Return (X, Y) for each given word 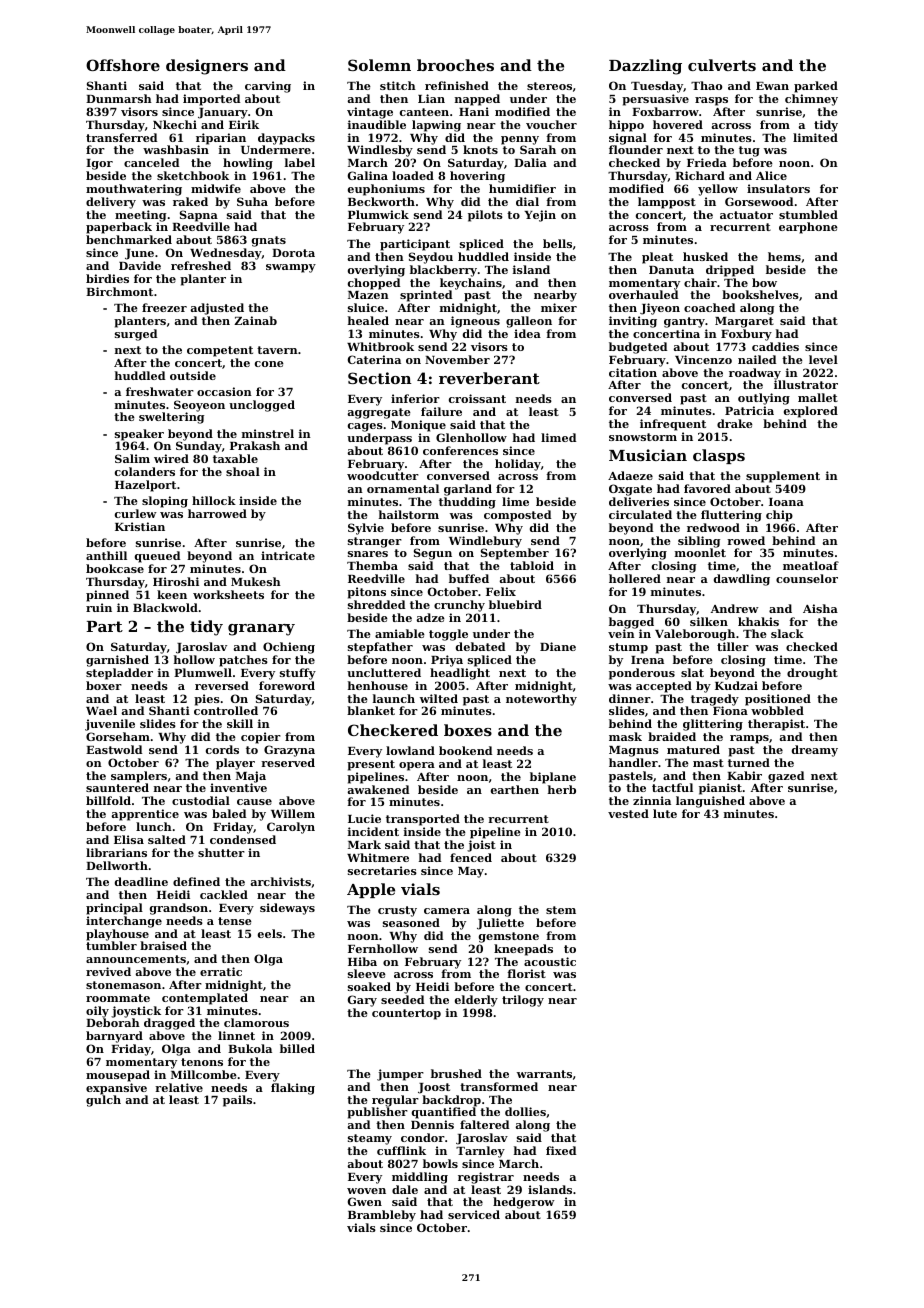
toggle (448, 635)
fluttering (731, 516)
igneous (475, 322)
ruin (99, 607)
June (139, 254)
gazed (786, 777)
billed (297, 1048)
